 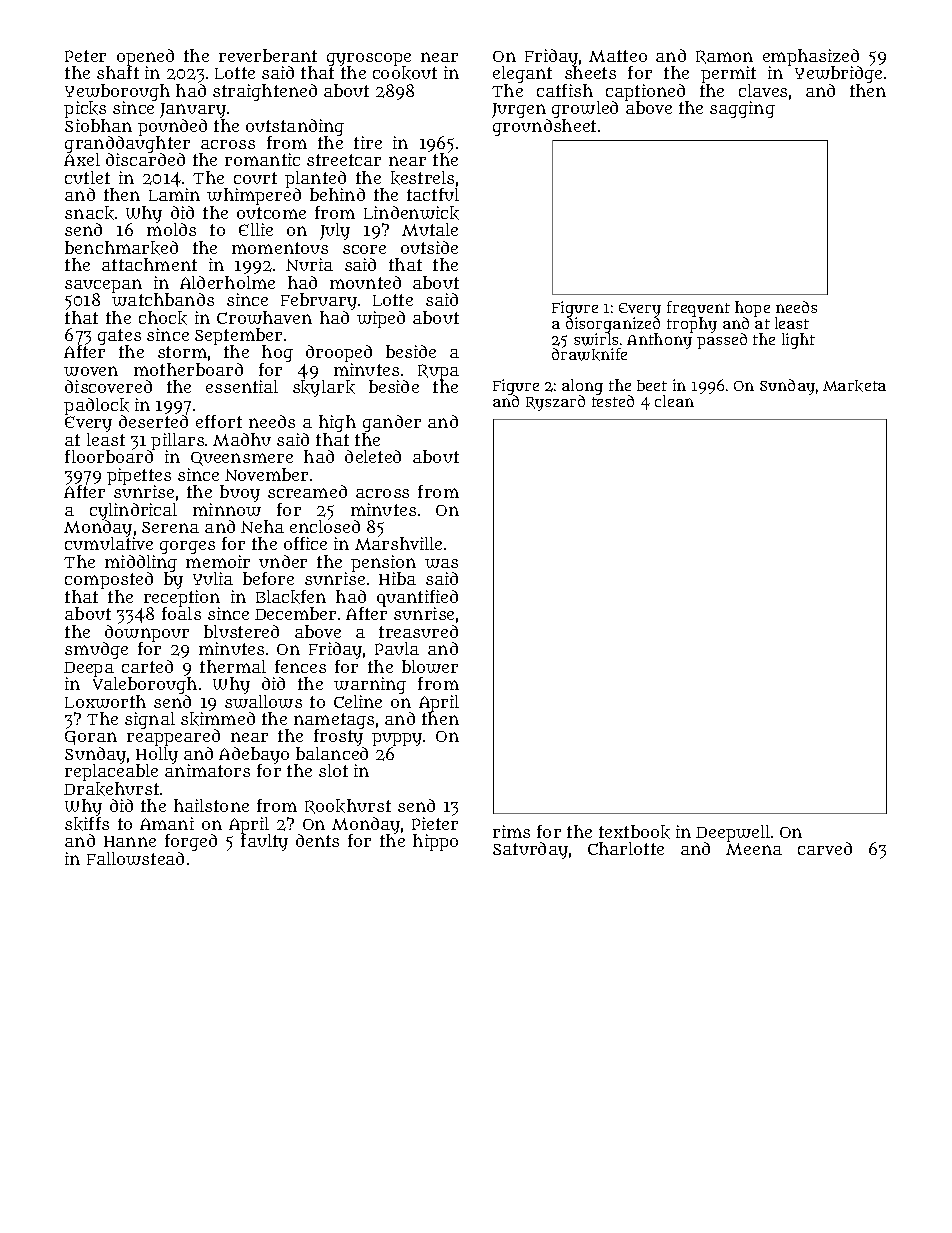 I want to click on Ramon, so click(x=724, y=57).
